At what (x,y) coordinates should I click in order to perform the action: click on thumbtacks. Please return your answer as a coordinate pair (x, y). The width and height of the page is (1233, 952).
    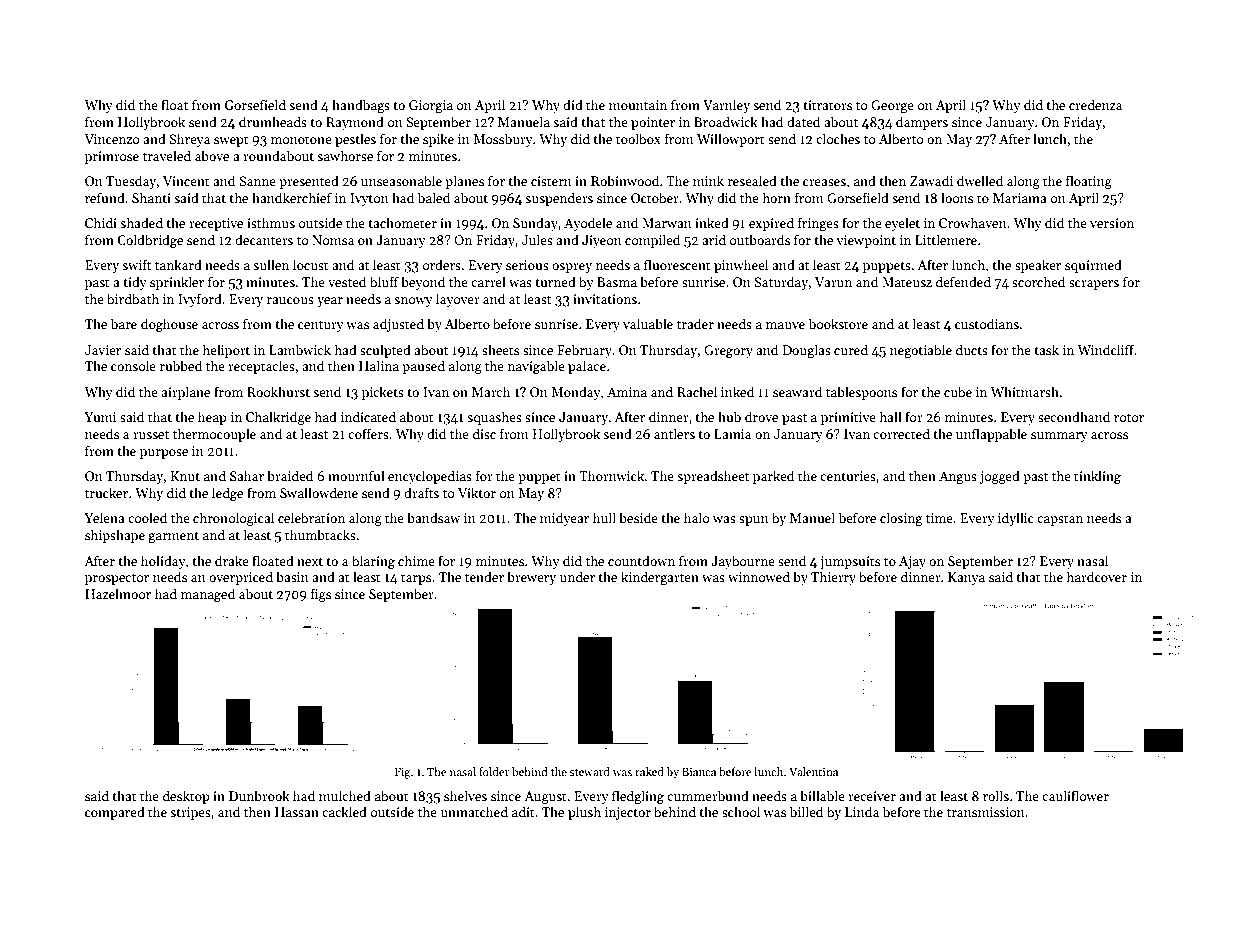
    Looking at the image, I should click on (320, 534).
